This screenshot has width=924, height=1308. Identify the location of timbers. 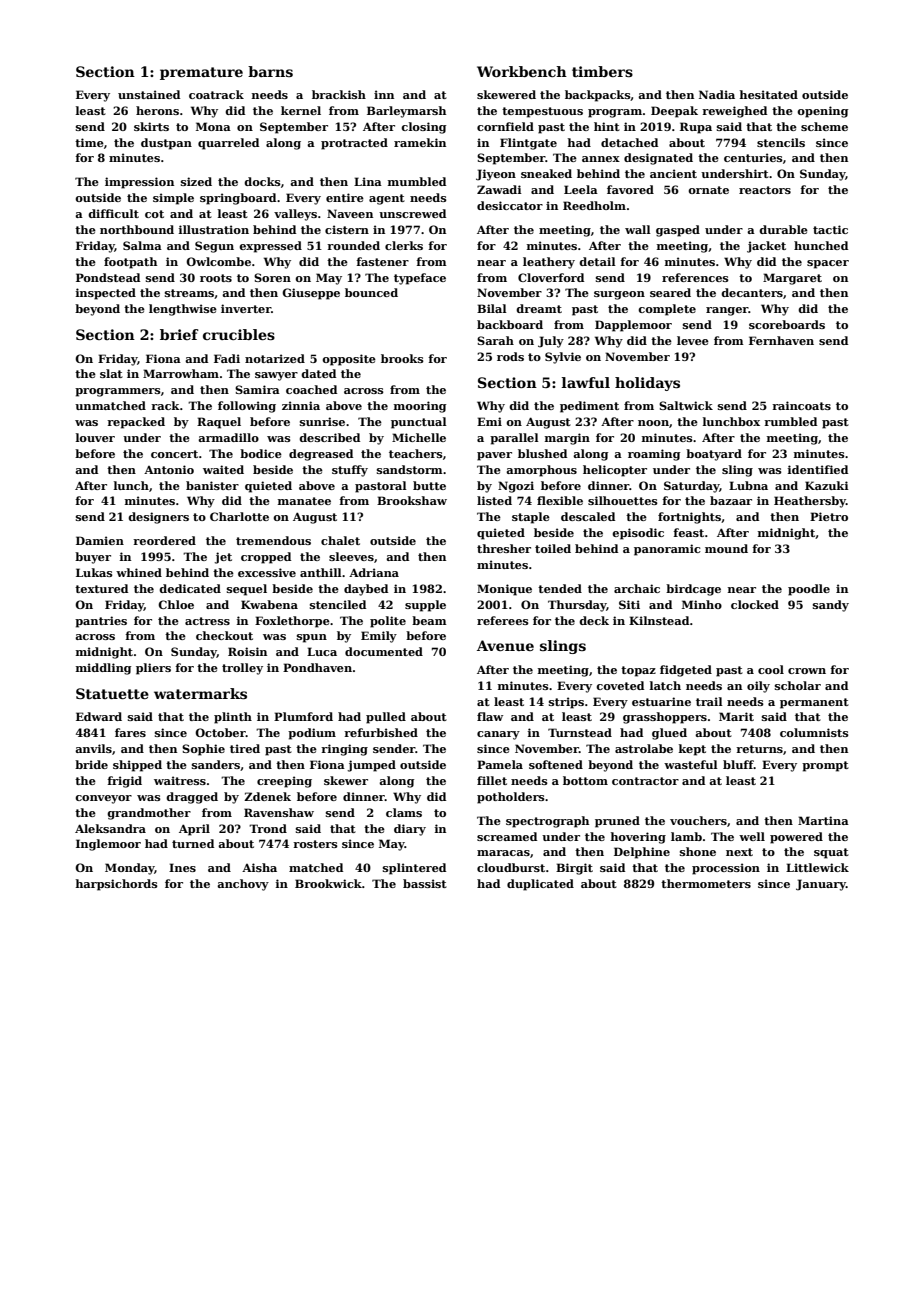
(602, 71).
